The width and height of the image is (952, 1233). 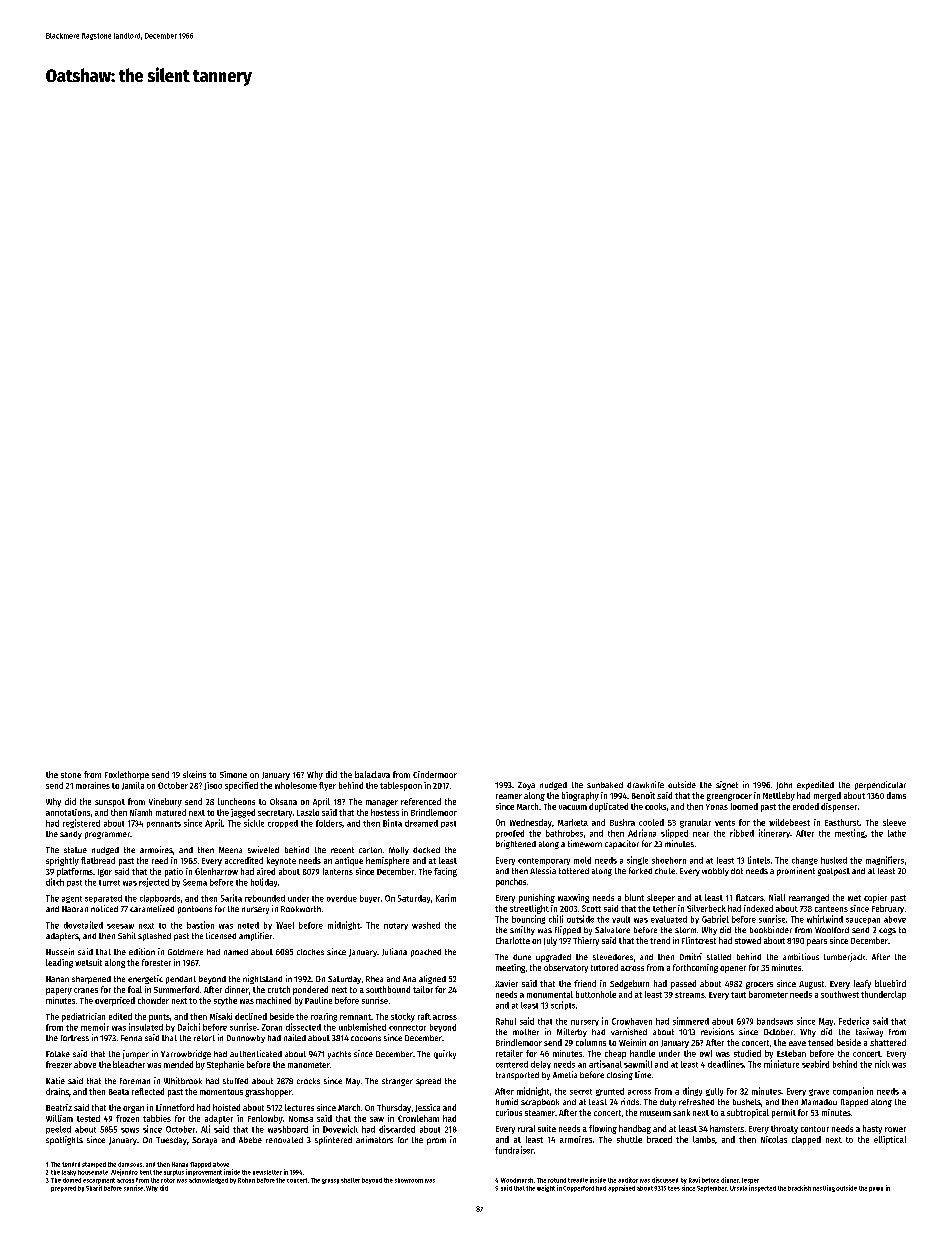 What do you see at coordinates (110, 803) in the image?
I see `sunspot` at bounding box center [110, 803].
